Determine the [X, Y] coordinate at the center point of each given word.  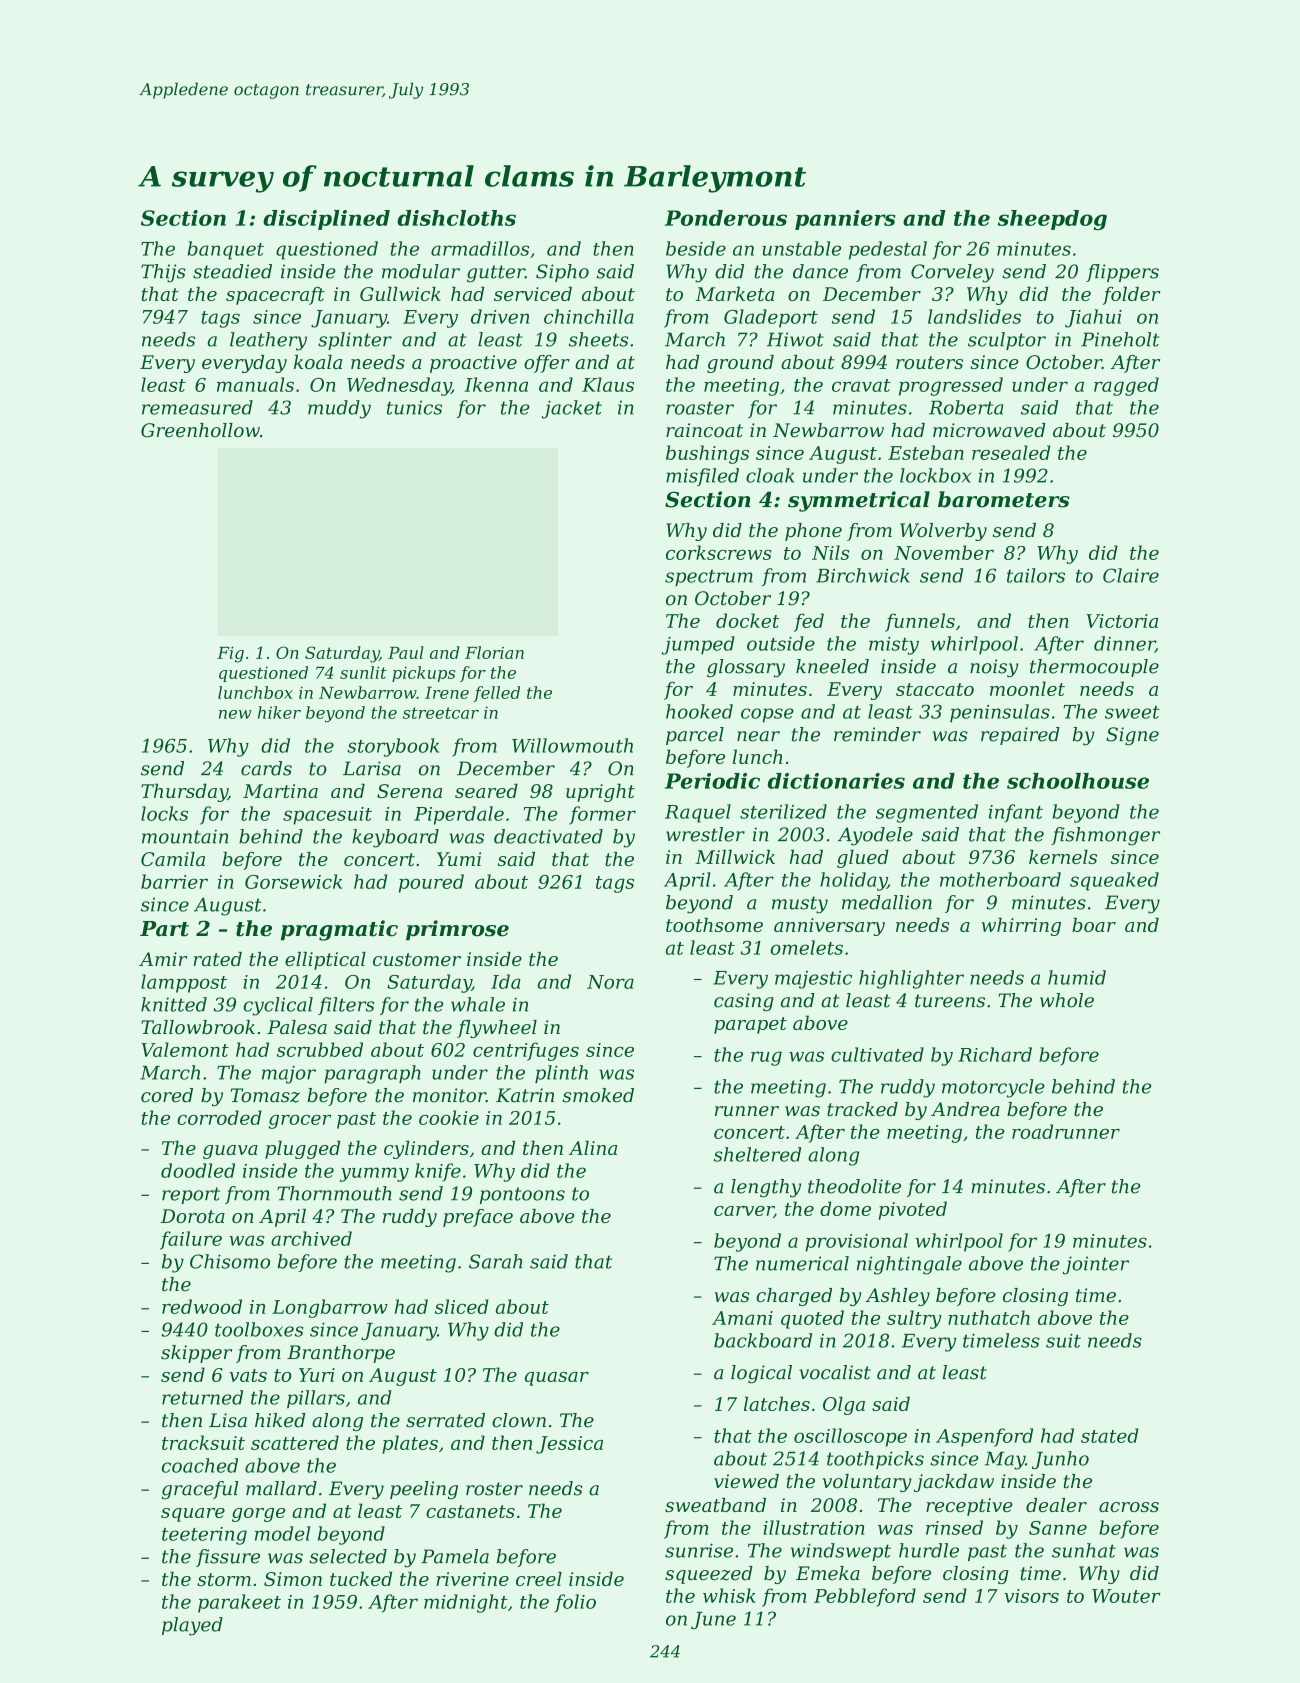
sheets [598, 339]
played [192, 1626]
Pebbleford [865, 1597]
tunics [414, 407]
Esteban [926, 452]
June [713, 1620]
